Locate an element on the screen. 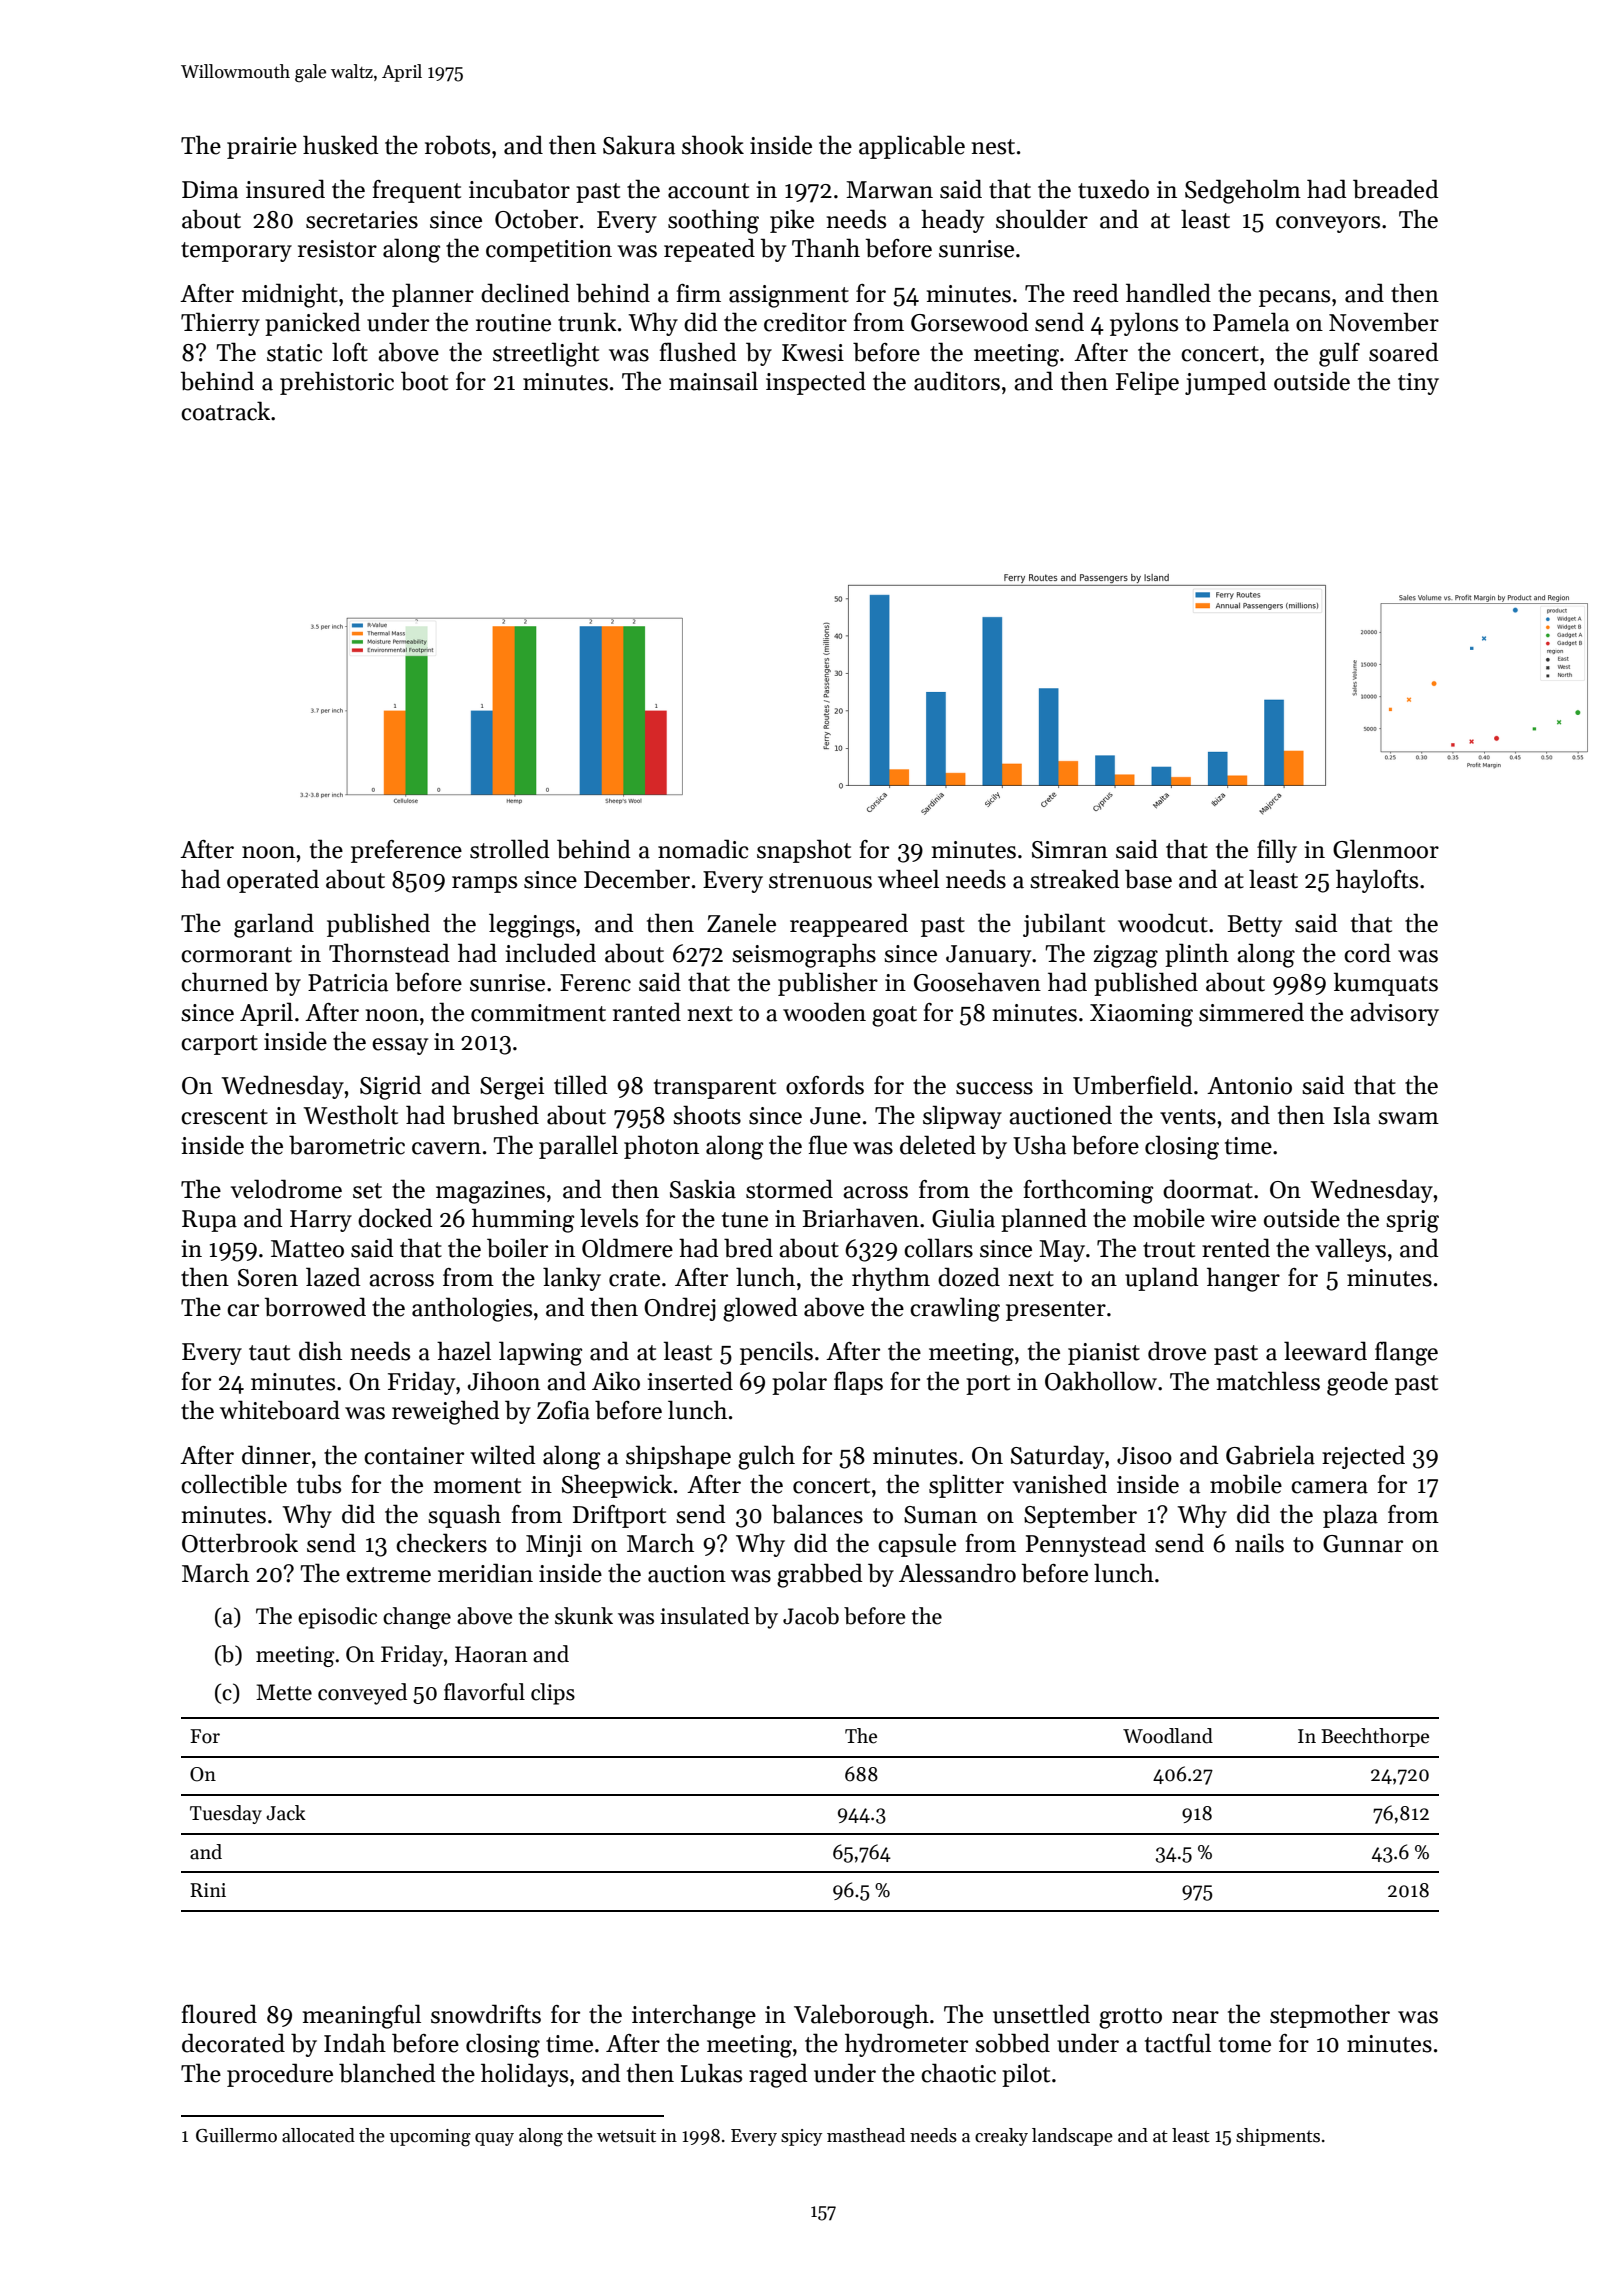 The image size is (1620, 2292). allocated is located at coordinates (318, 2135).
